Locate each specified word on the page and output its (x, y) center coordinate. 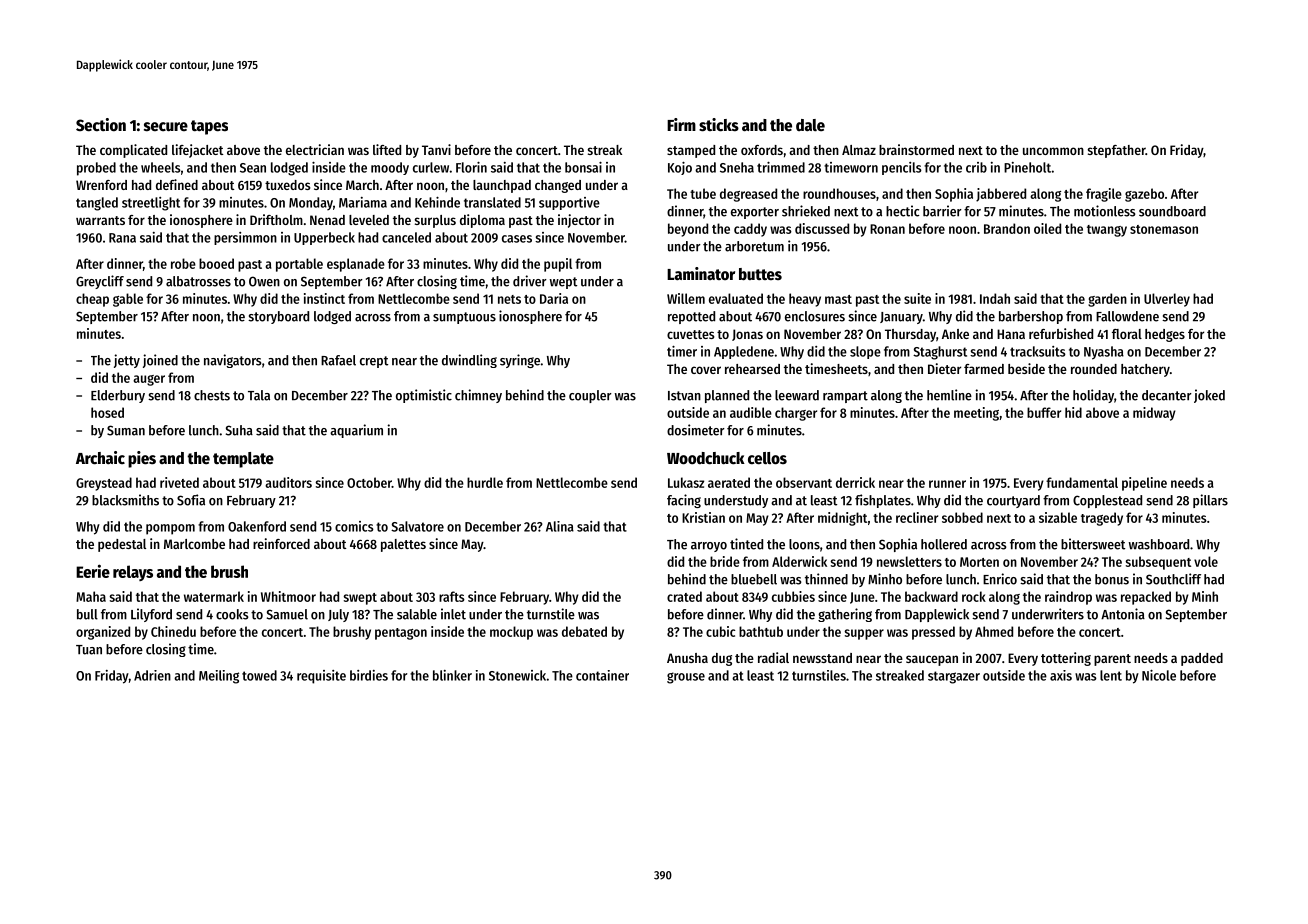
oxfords (762, 150)
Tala (259, 395)
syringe (520, 361)
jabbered (1001, 195)
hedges (1165, 335)
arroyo (709, 547)
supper (864, 634)
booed (216, 263)
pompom (170, 529)
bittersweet (1093, 544)
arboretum (754, 246)
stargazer (954, 677)
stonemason (1164, 229)
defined (177, 184)
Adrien (152, 675)
